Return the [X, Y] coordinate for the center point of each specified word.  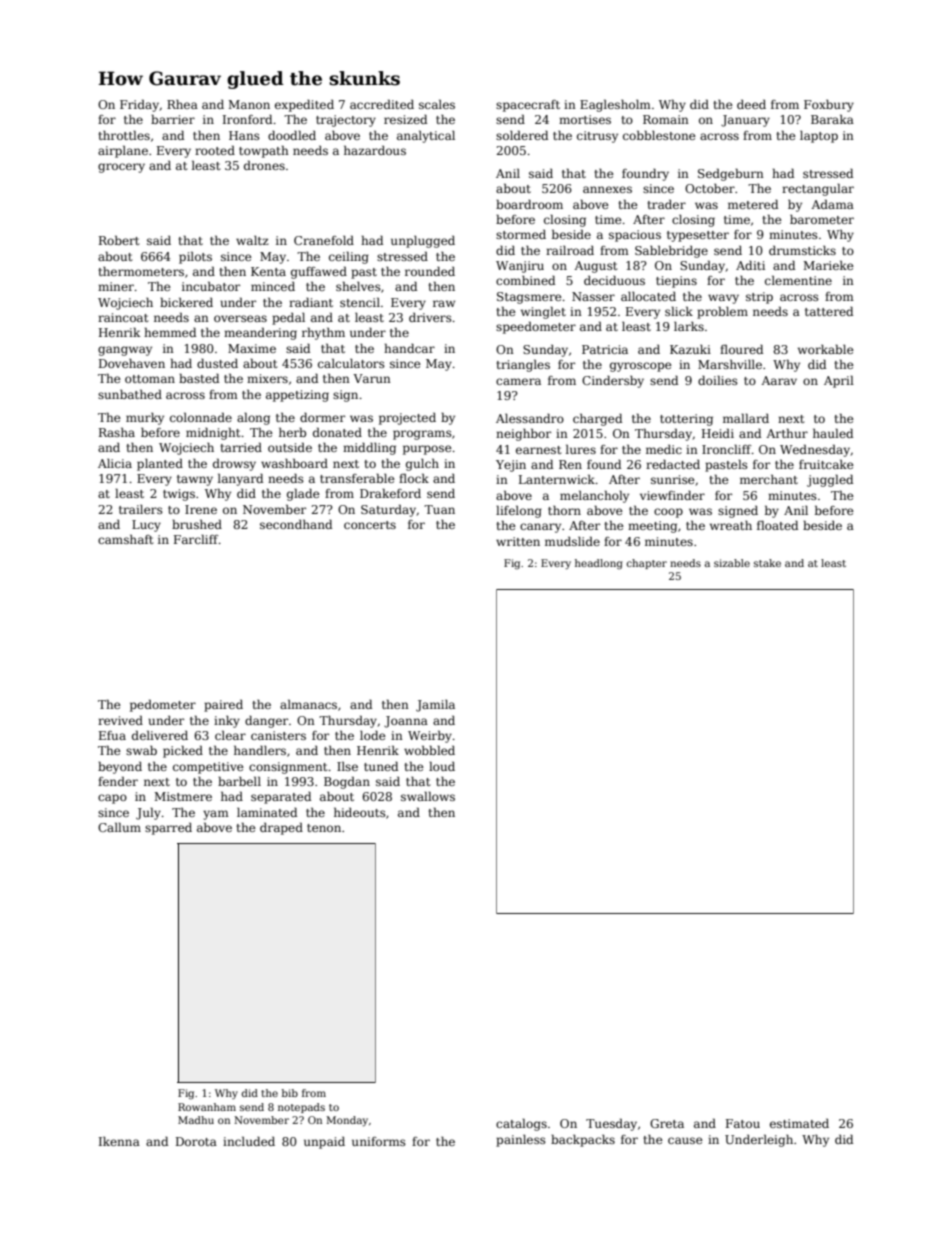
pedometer [163, 705]
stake [767, 563]
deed [751, 104]
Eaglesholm [615, 105]
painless [521, 1141]
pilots [195, 257]
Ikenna [119, 1141]
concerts [370, 525]
